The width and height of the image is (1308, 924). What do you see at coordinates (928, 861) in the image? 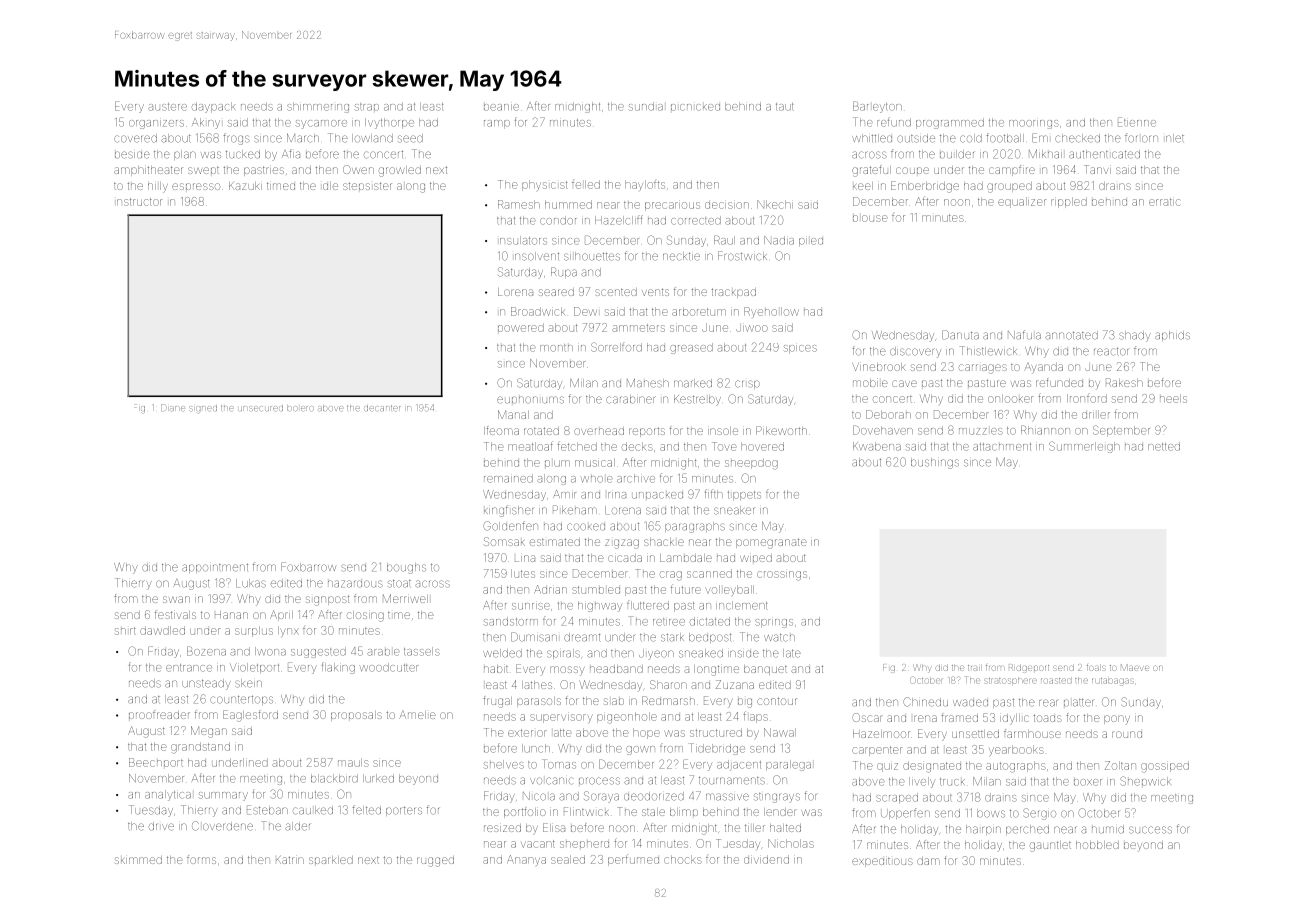
I see `dam` at bounding box center [928, 861].
